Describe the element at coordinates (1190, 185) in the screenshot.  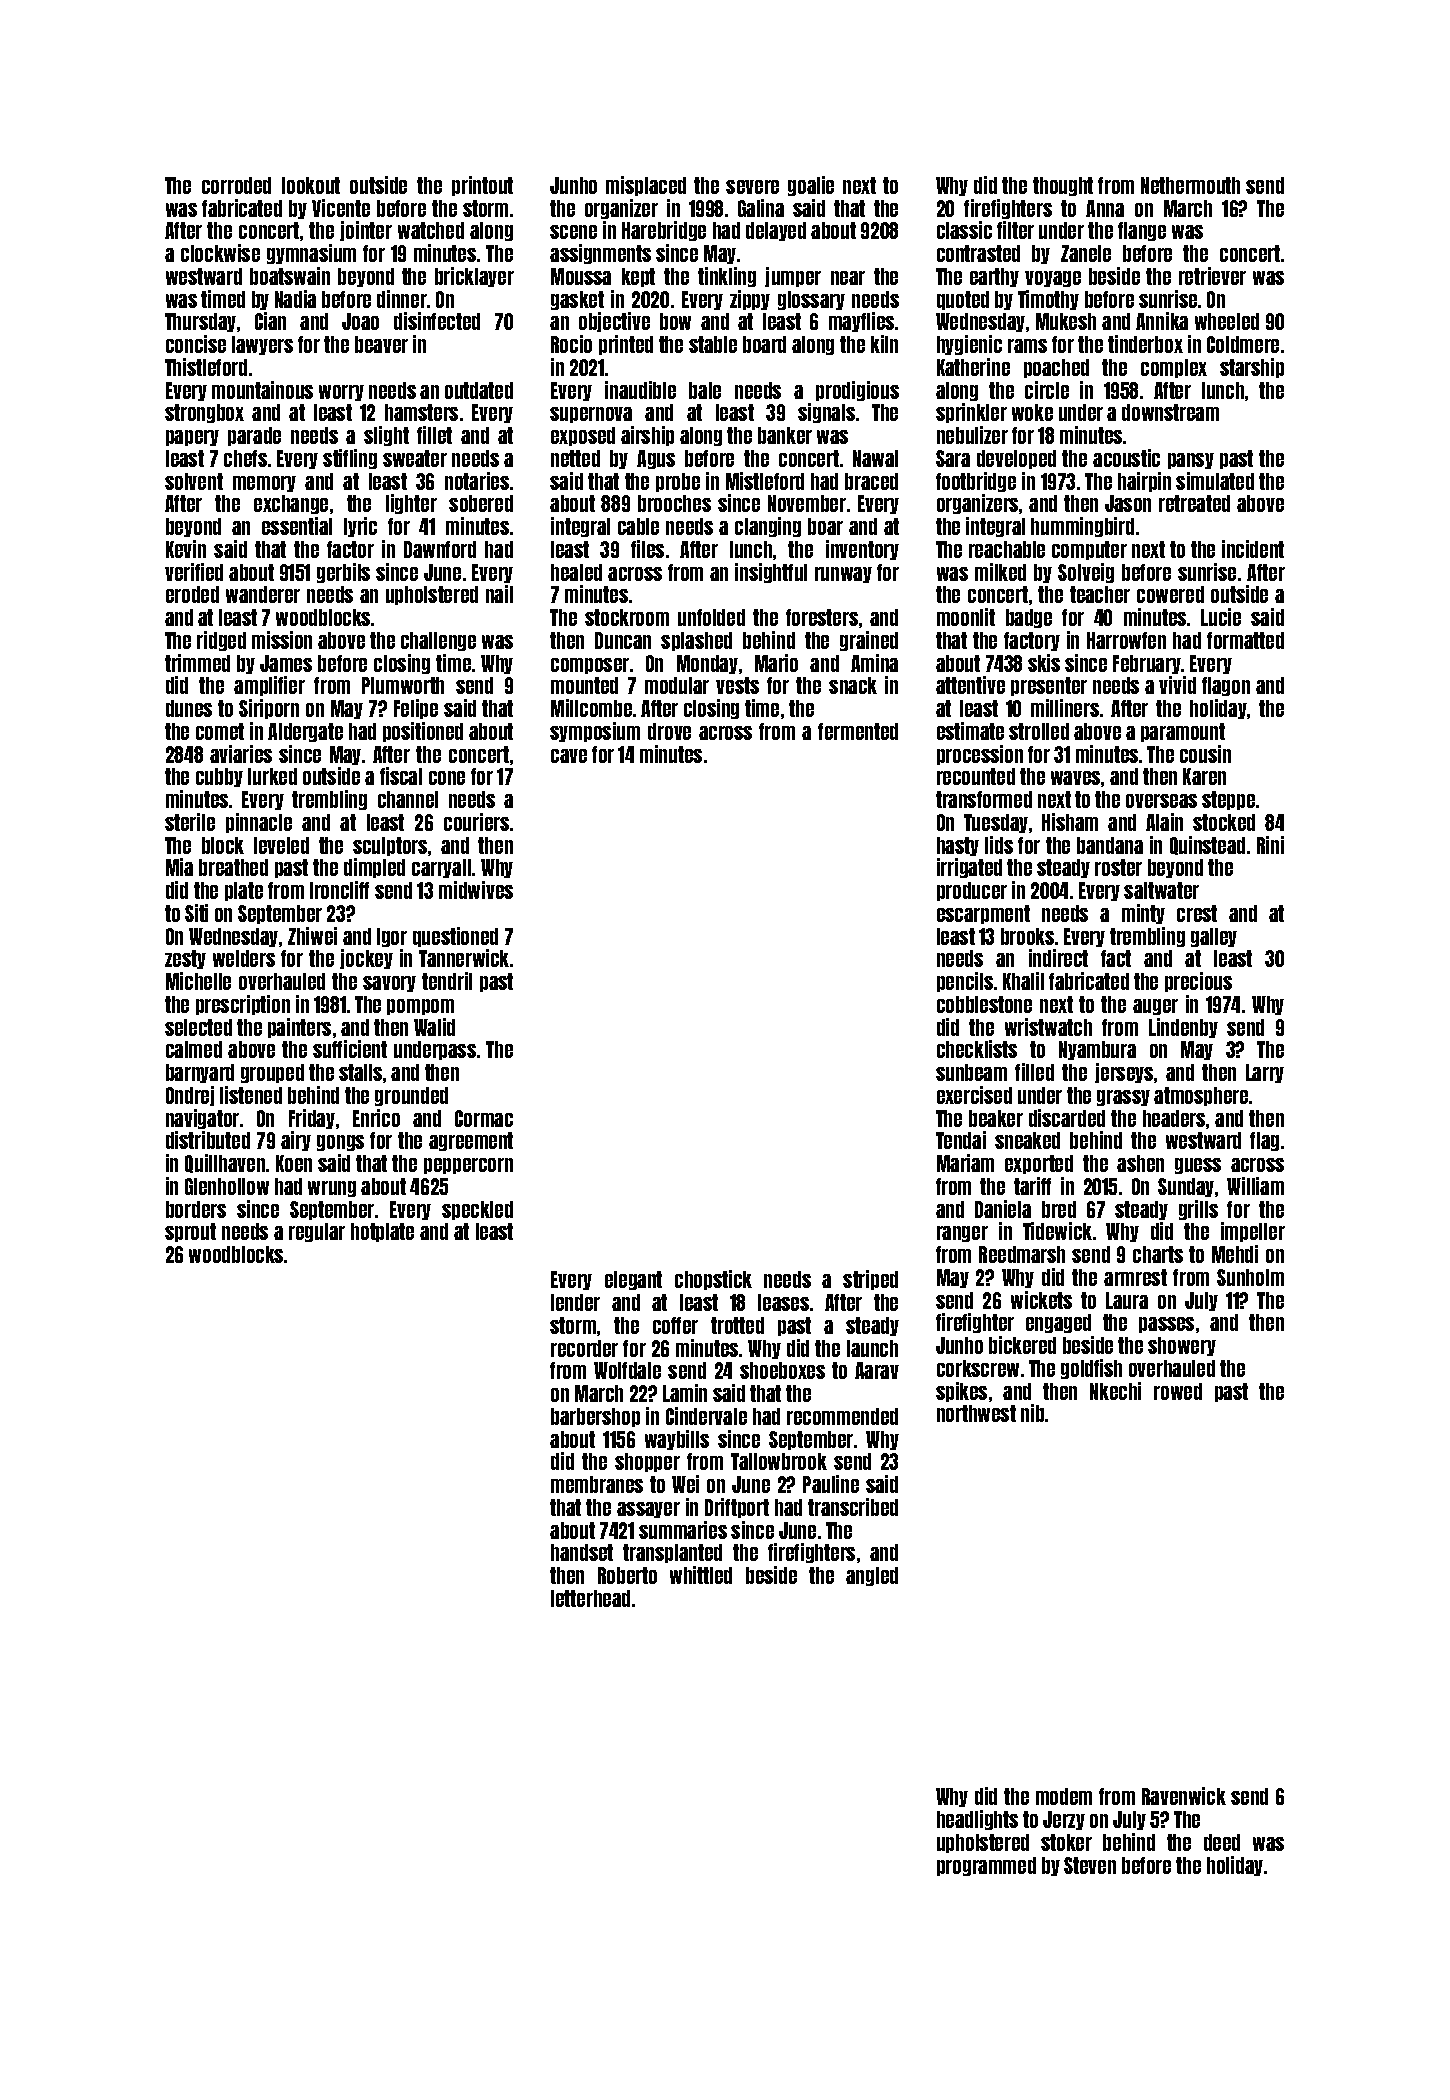
I see `Nethermouth` at that location.
